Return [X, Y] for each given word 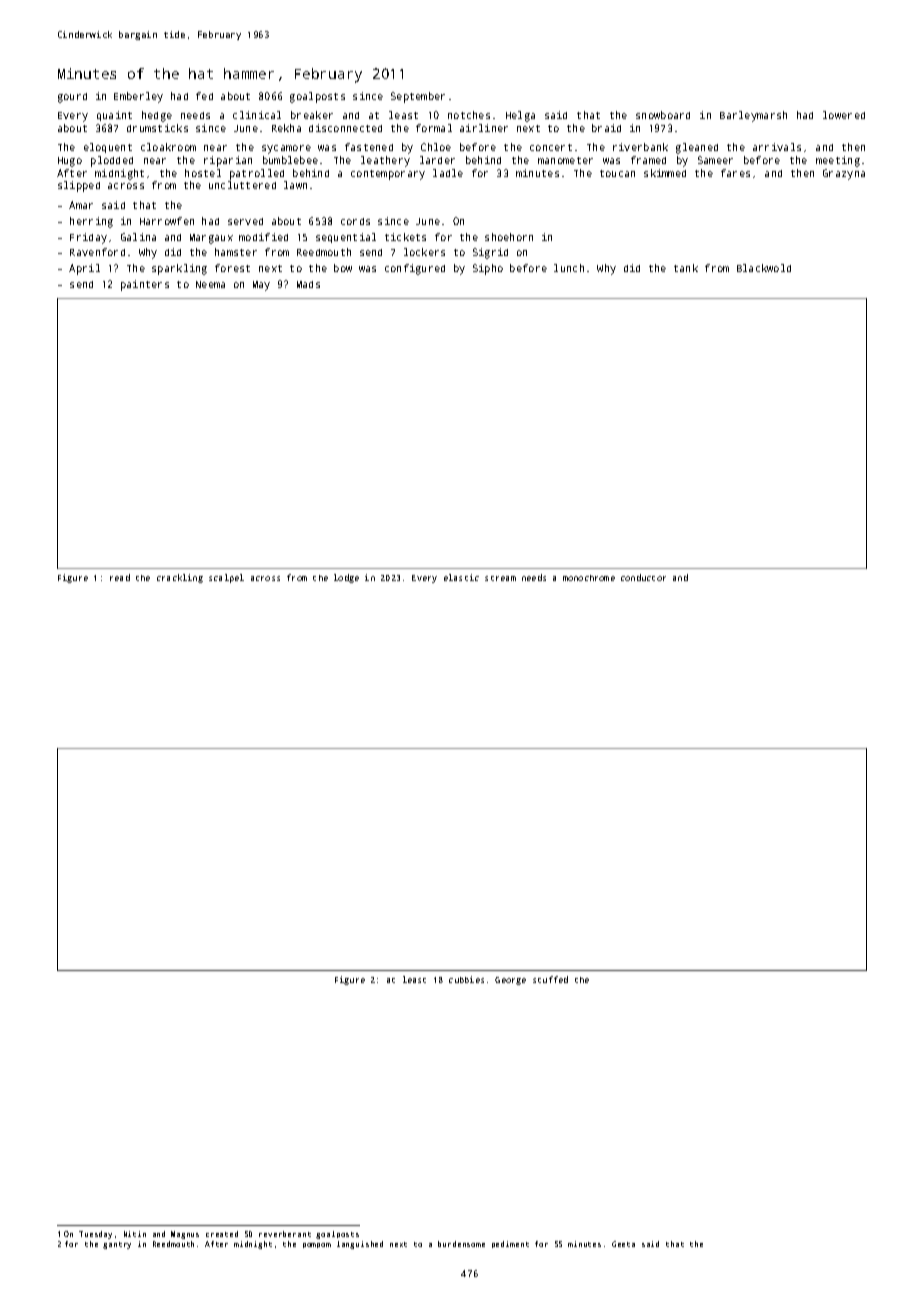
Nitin [135, 1234]
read [120, 577]
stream [500, 578]
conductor [643, 577]
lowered [844, 115]
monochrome [589, 578]
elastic [461, 577]
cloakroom [168, 147]
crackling [180, 578]
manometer [565, 160]
